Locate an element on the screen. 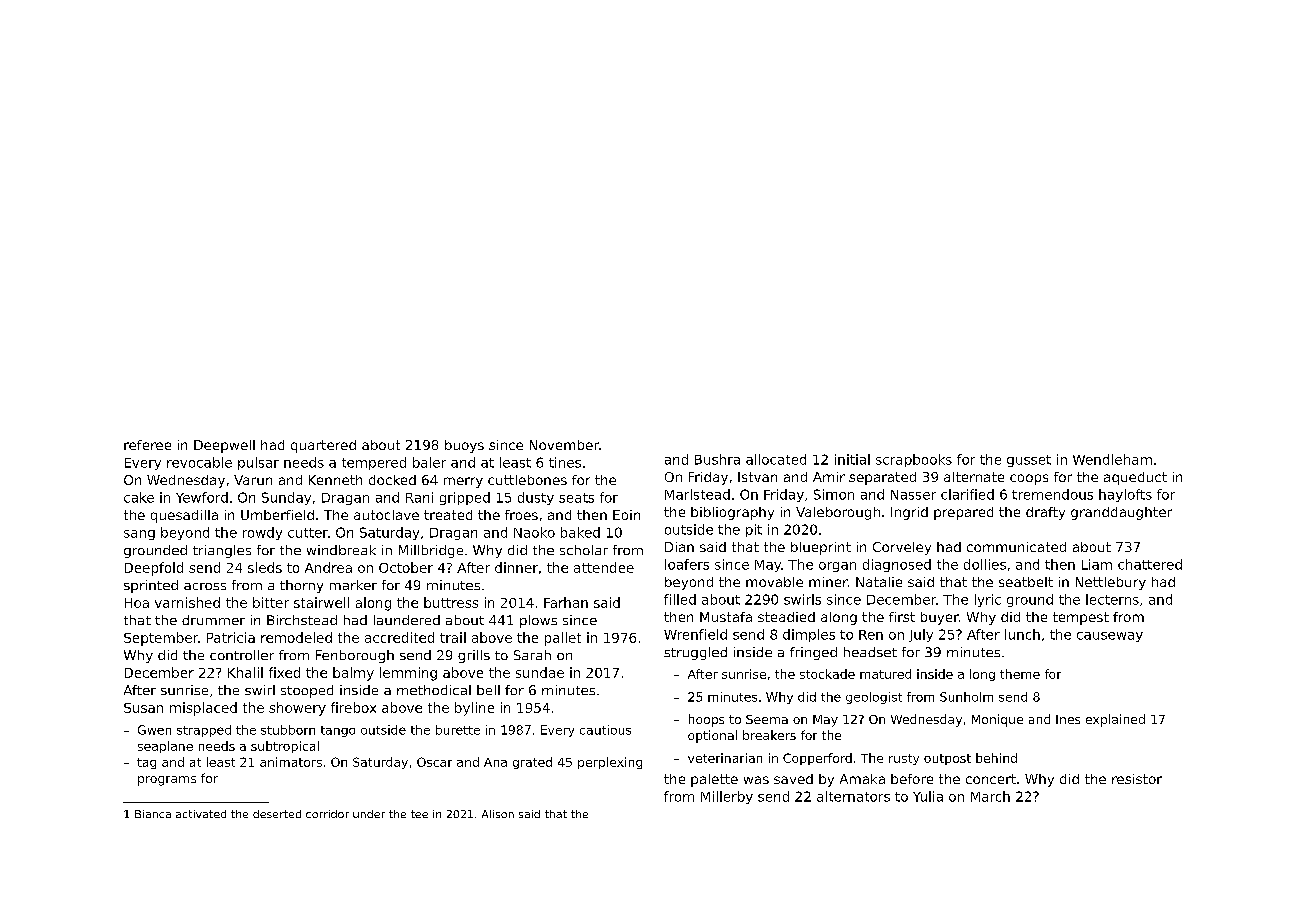 This screenshot has width=1308, height=924. Wendleham is located at coordinates (1112, 459).
